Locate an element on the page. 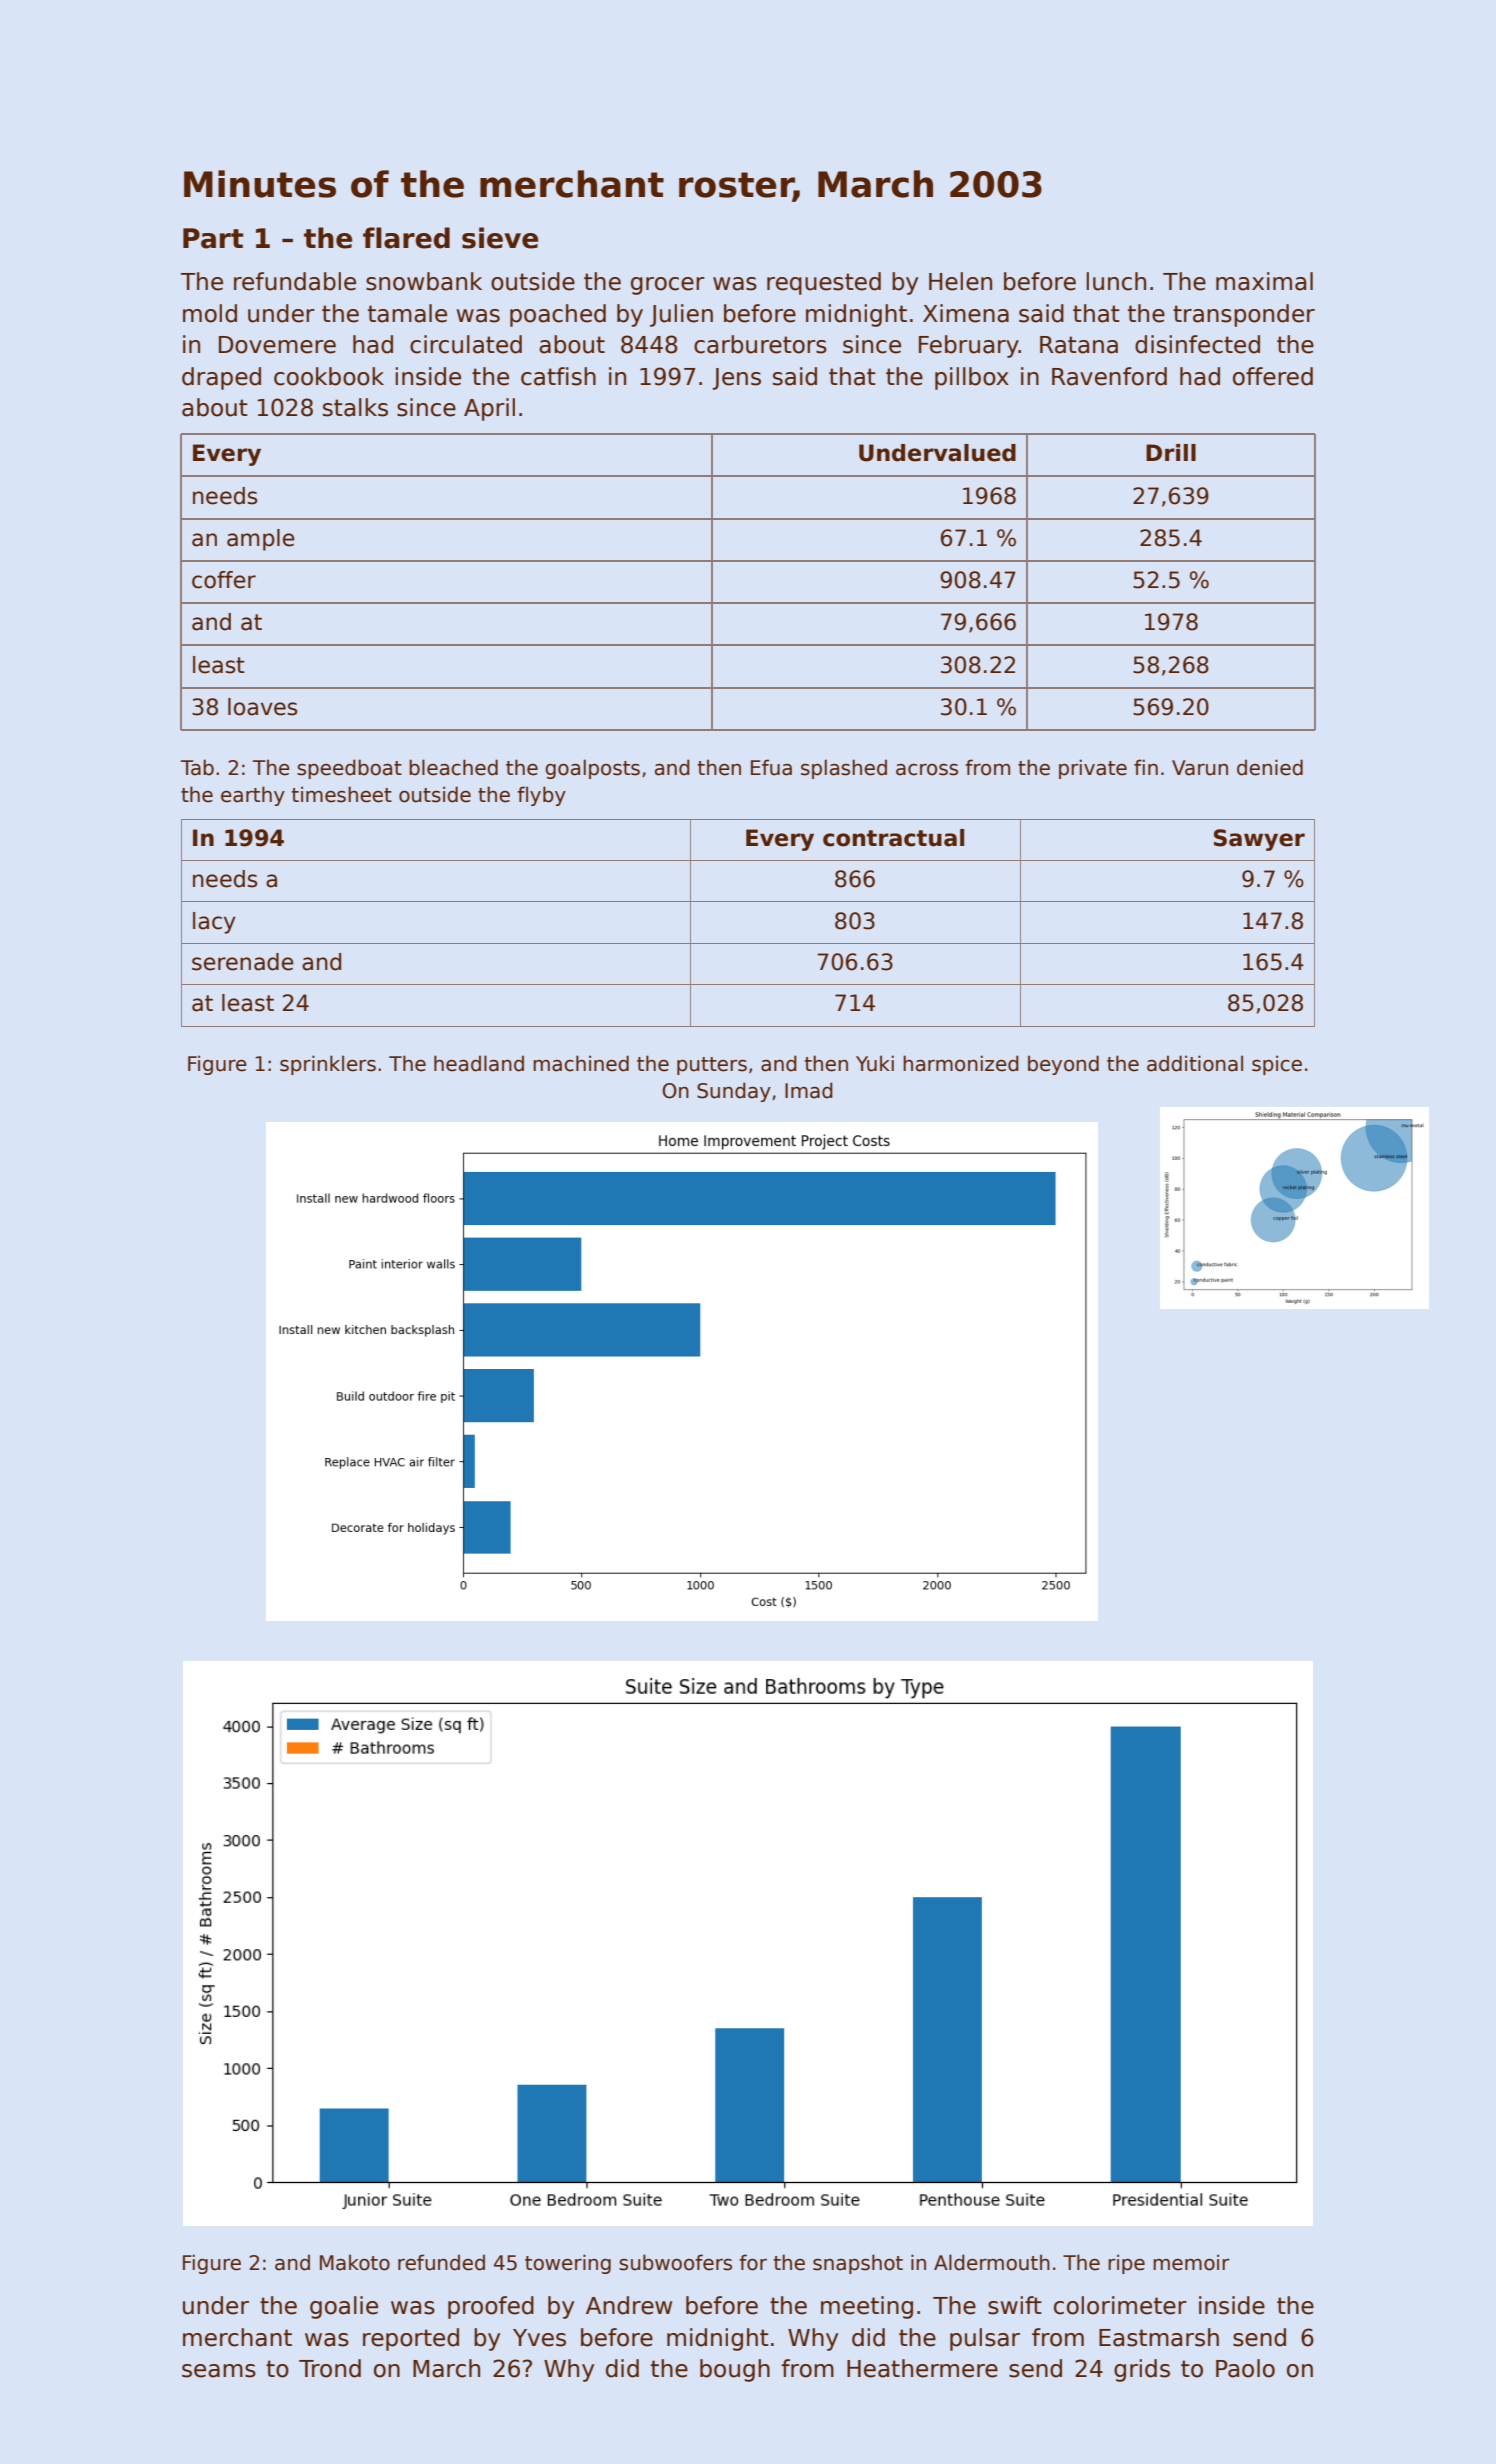 This image has height=2464, width=1496. Paolo is located at coordinates (1245, 2368).
